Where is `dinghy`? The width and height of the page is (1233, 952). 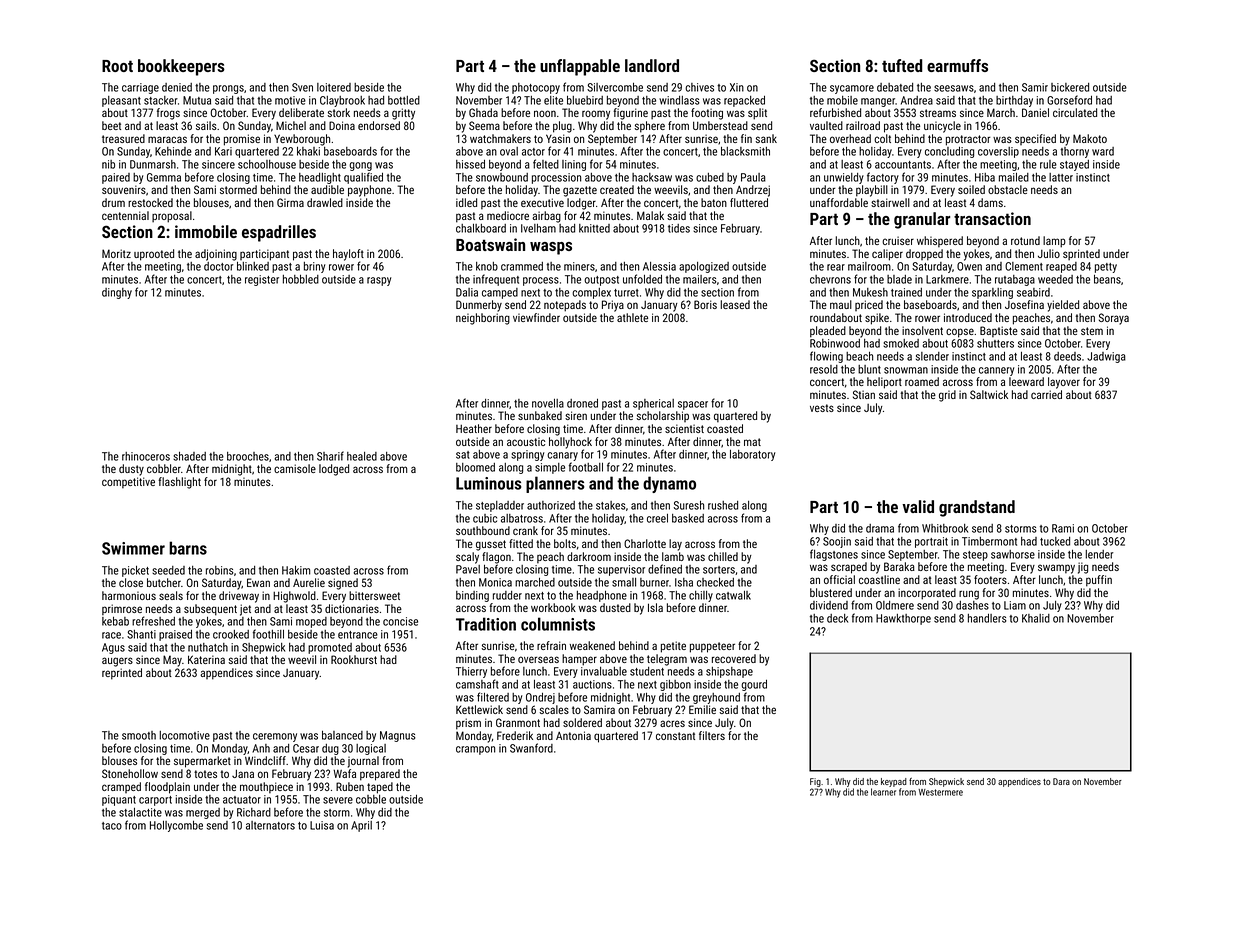
dinghy is located at coordinates (117, 293).
